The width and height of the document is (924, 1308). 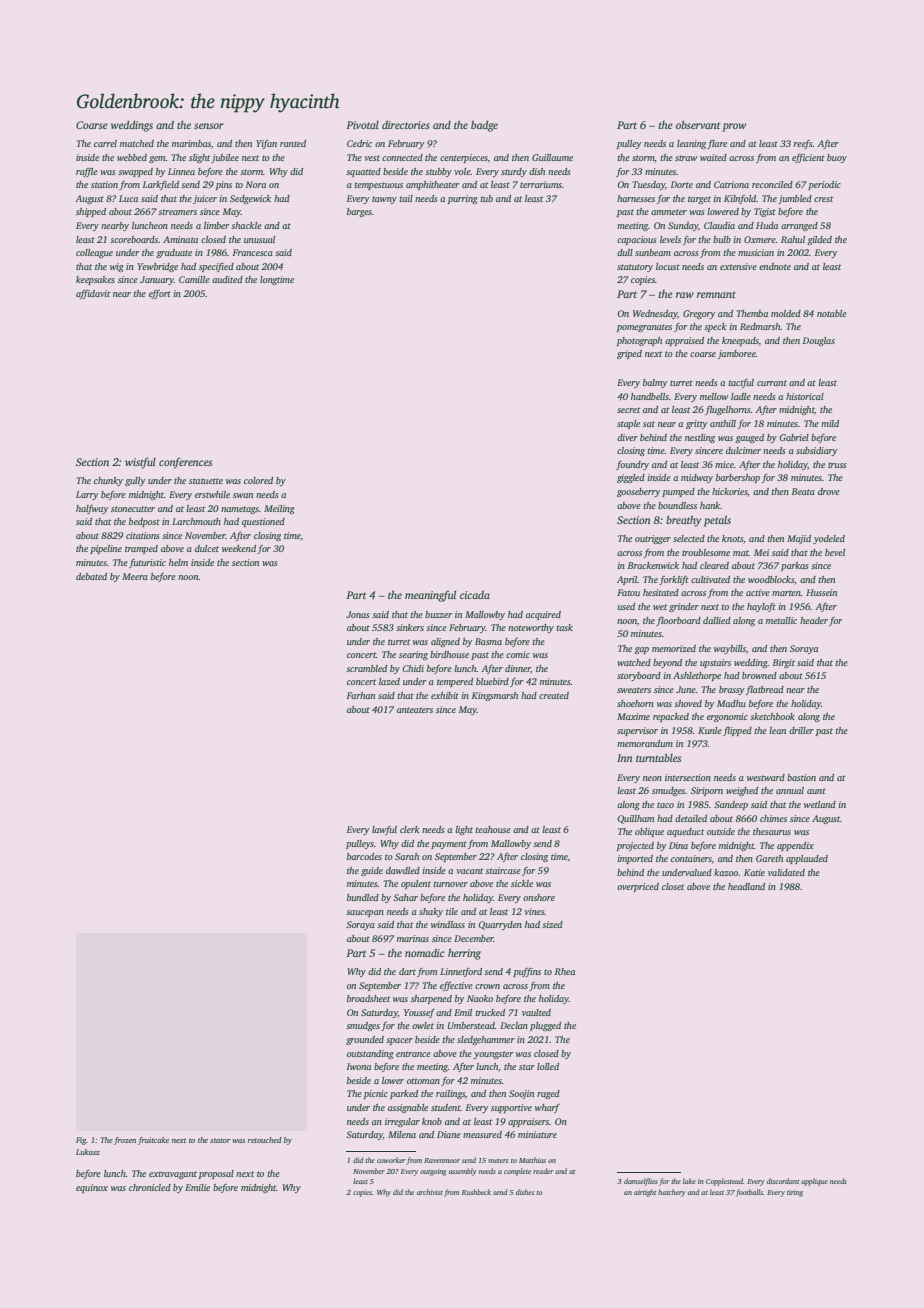 What do you see at coordinates (463, 199) in the document?
I see `purring` at bounding box center [463, 199].
